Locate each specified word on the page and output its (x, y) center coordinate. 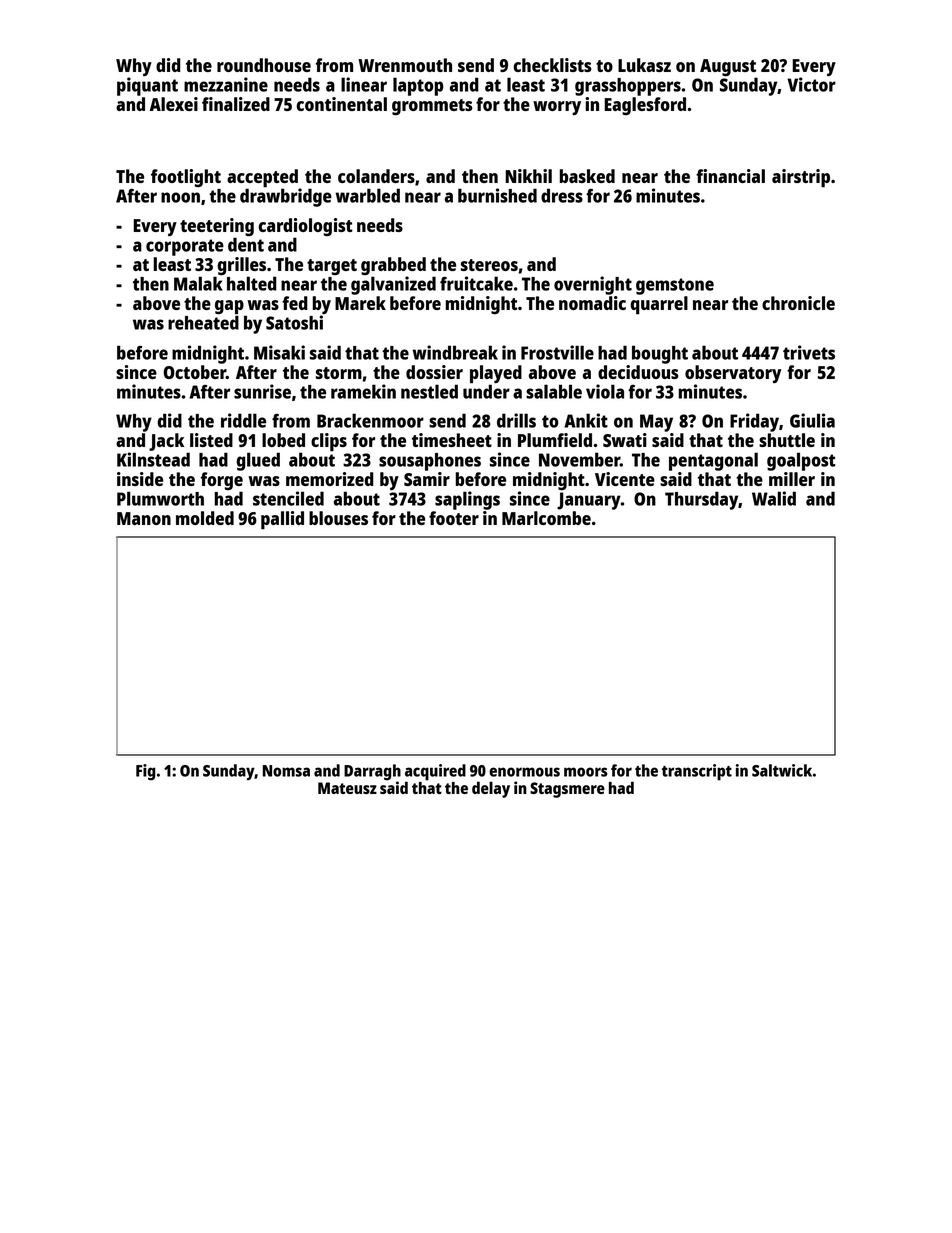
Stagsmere (567, 790)
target (332, 267)
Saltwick (782, 770)
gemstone (675, 286)
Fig (146, 772)
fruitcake (476, 283)
